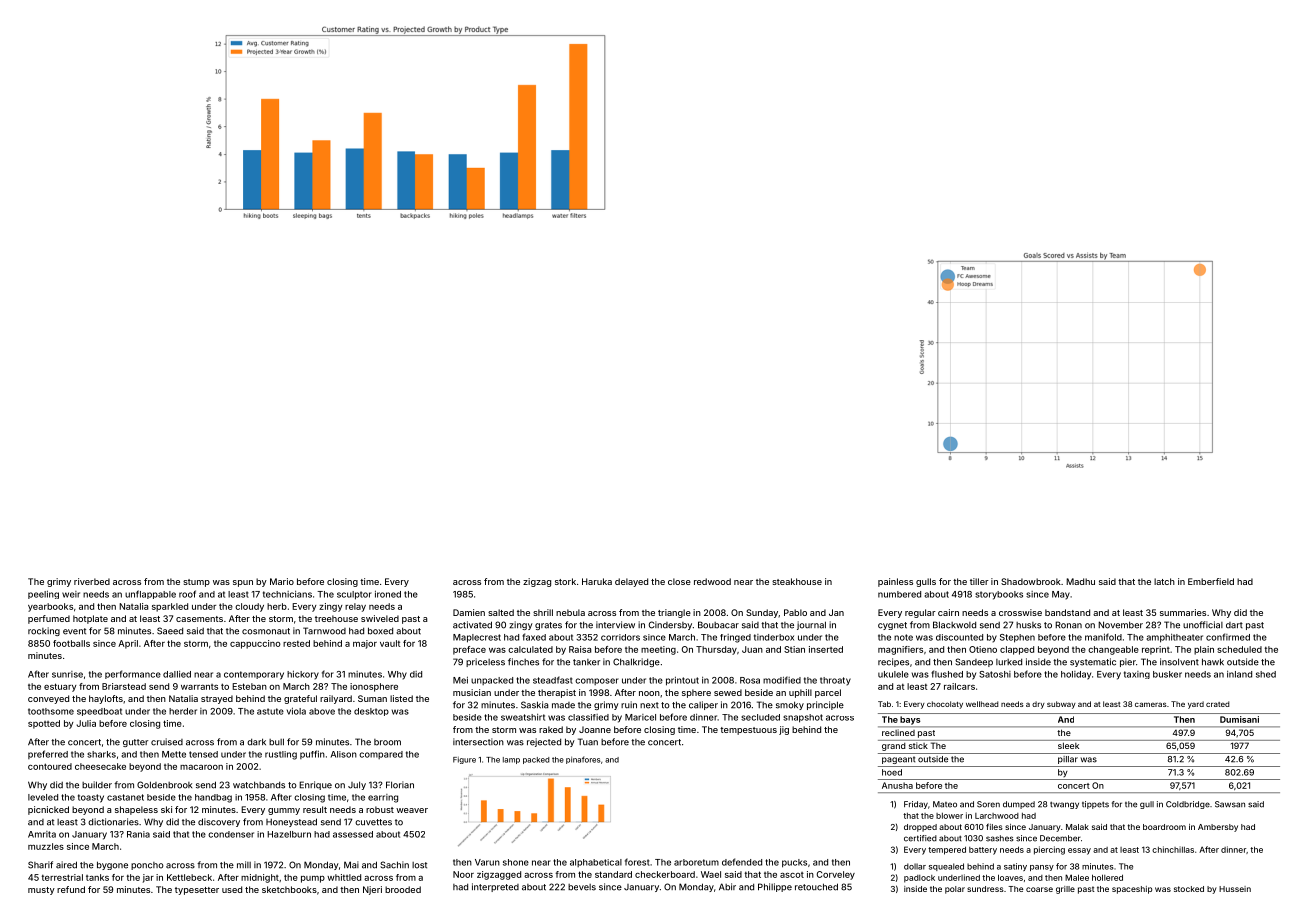  I want to click on footballs, so click(71, 643).
